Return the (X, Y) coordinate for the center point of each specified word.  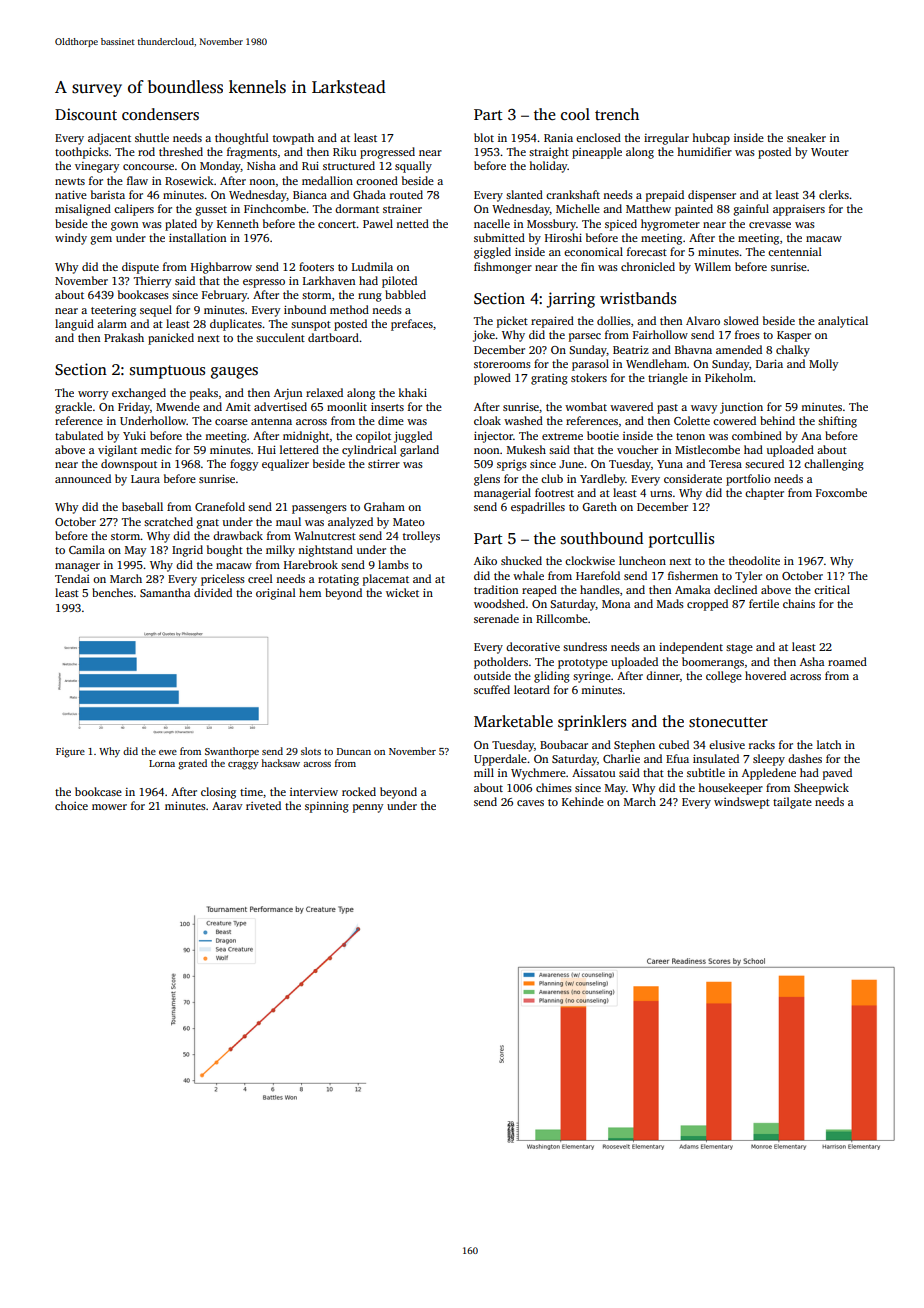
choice (71, 805)
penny (368, 808)
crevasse (770, 225)
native (71, 194)
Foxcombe (841, 492)
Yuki (134, 435)
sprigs (512, 465)
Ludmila (372, 266)
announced (83, 478)
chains (799, 603)
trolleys (421, 537)
